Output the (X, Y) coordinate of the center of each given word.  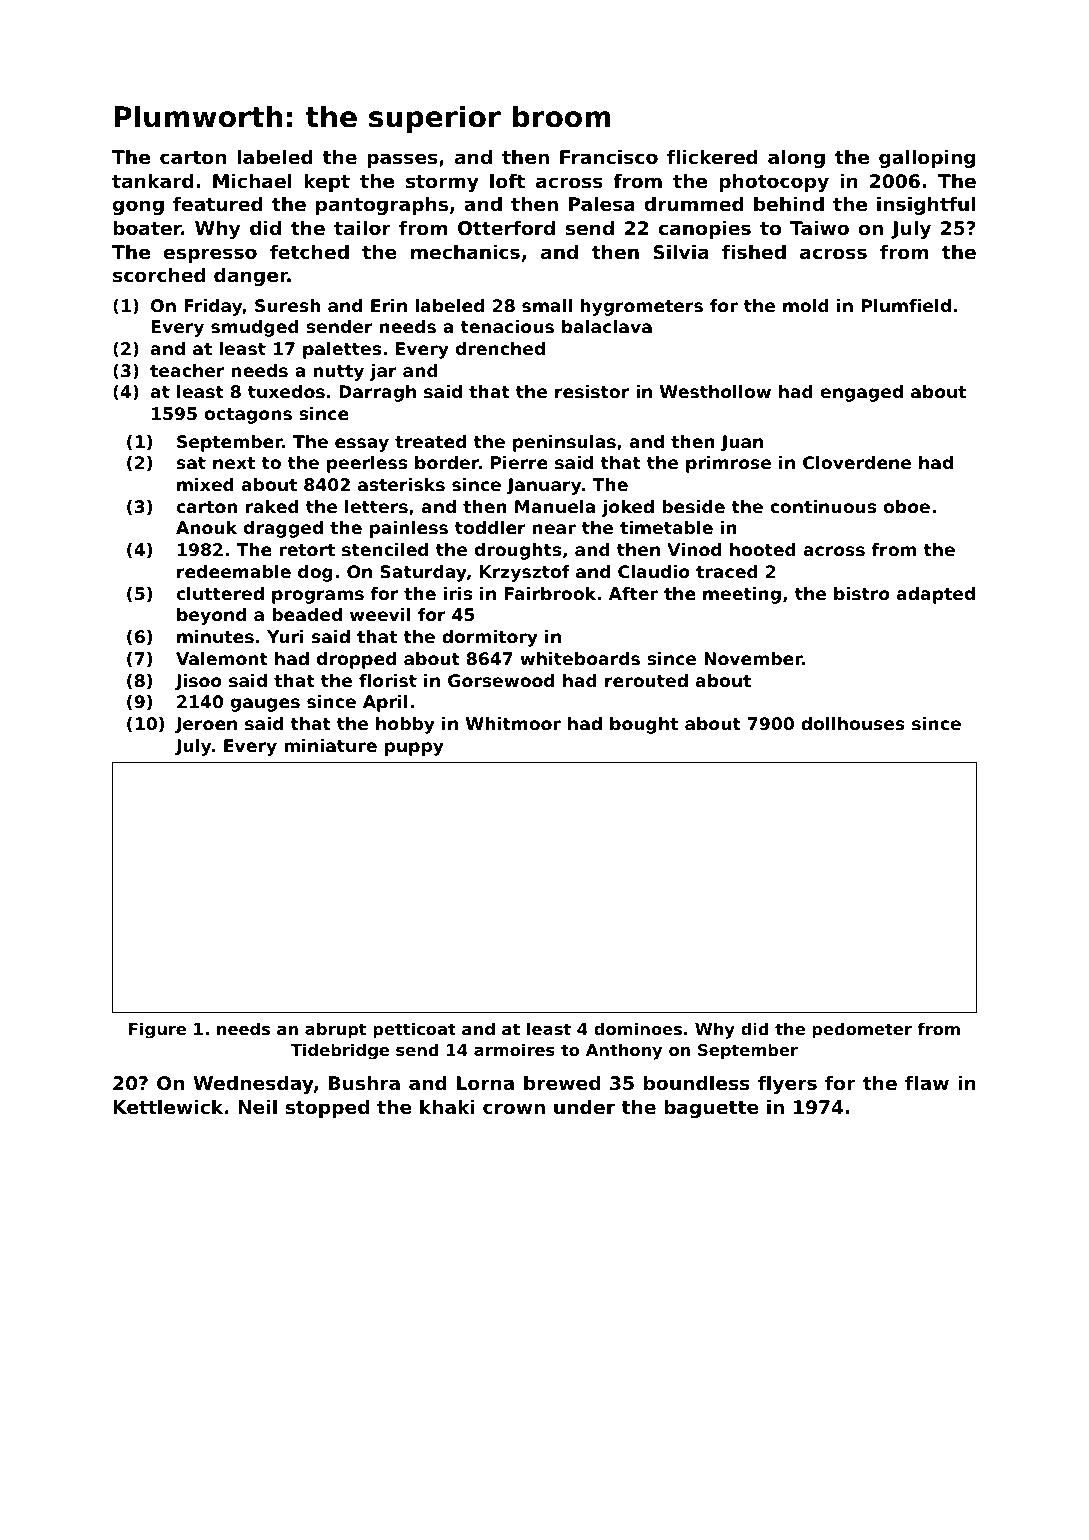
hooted (763, 549)
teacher (187, 370)
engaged (862, 393)
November (753, 658)
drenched (500, 348)
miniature (330, 745)
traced (727, 571)
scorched (159, 275)
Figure (157, 1030)
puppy (414, 749)
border (447, 462)
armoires (514, 1049)
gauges (265, 705)
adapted (936, 595)
